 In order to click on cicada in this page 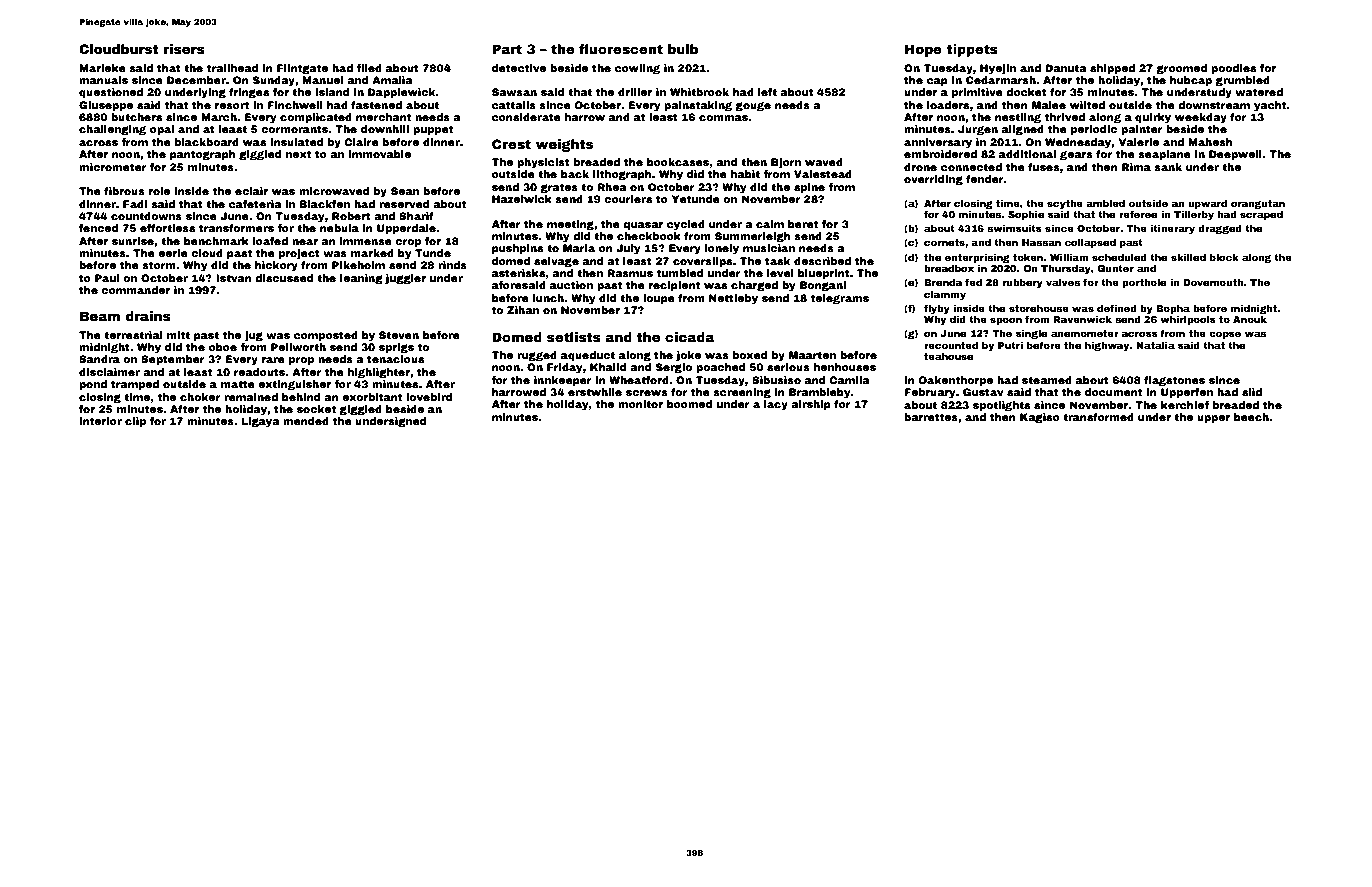, I will do `click(690, 337)`.
